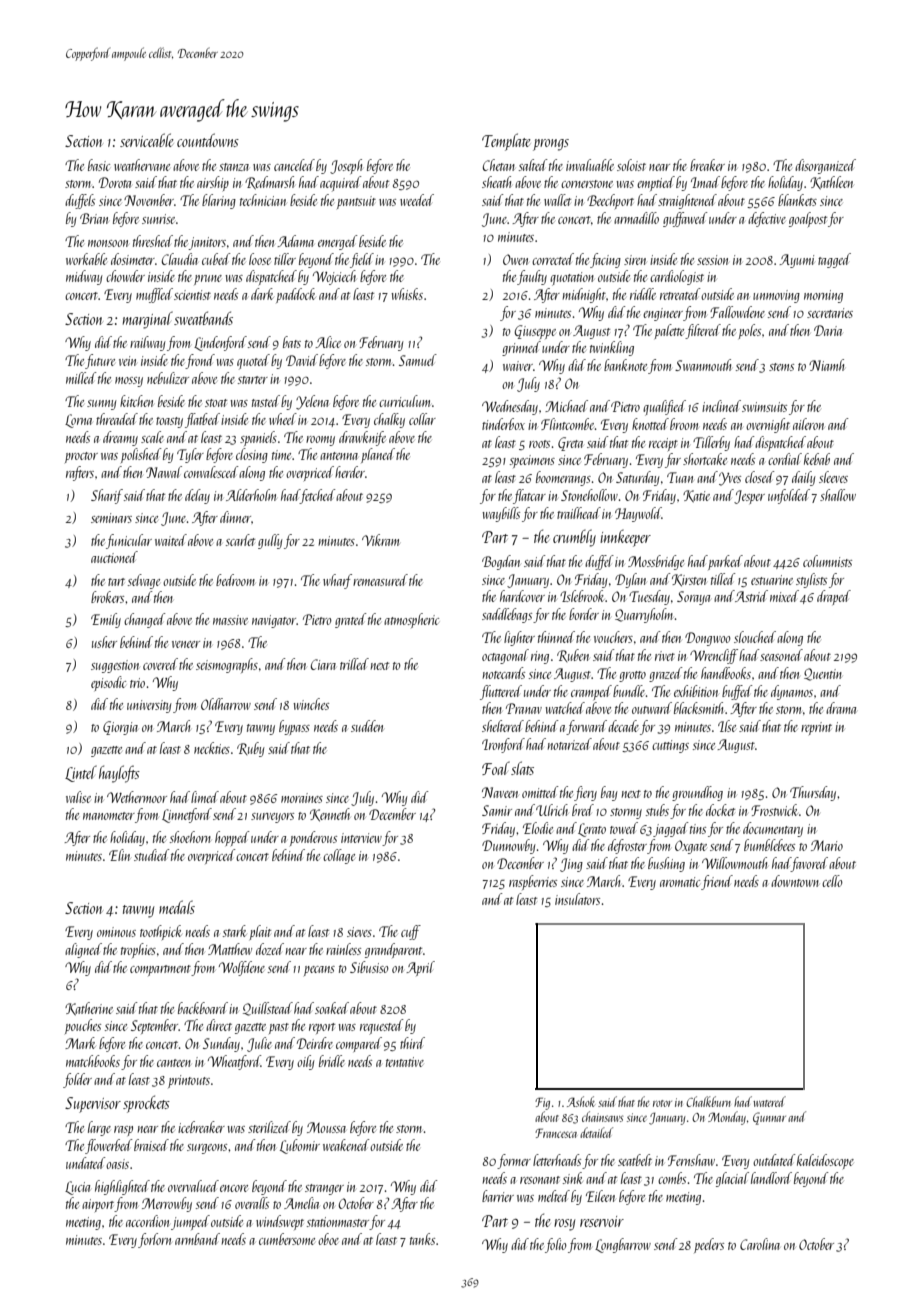 The image size is (924, 1308). What do you see at coordinates (287, 1239) in the image?
I see `cumbersome` at bounding box center [287, 1239].
